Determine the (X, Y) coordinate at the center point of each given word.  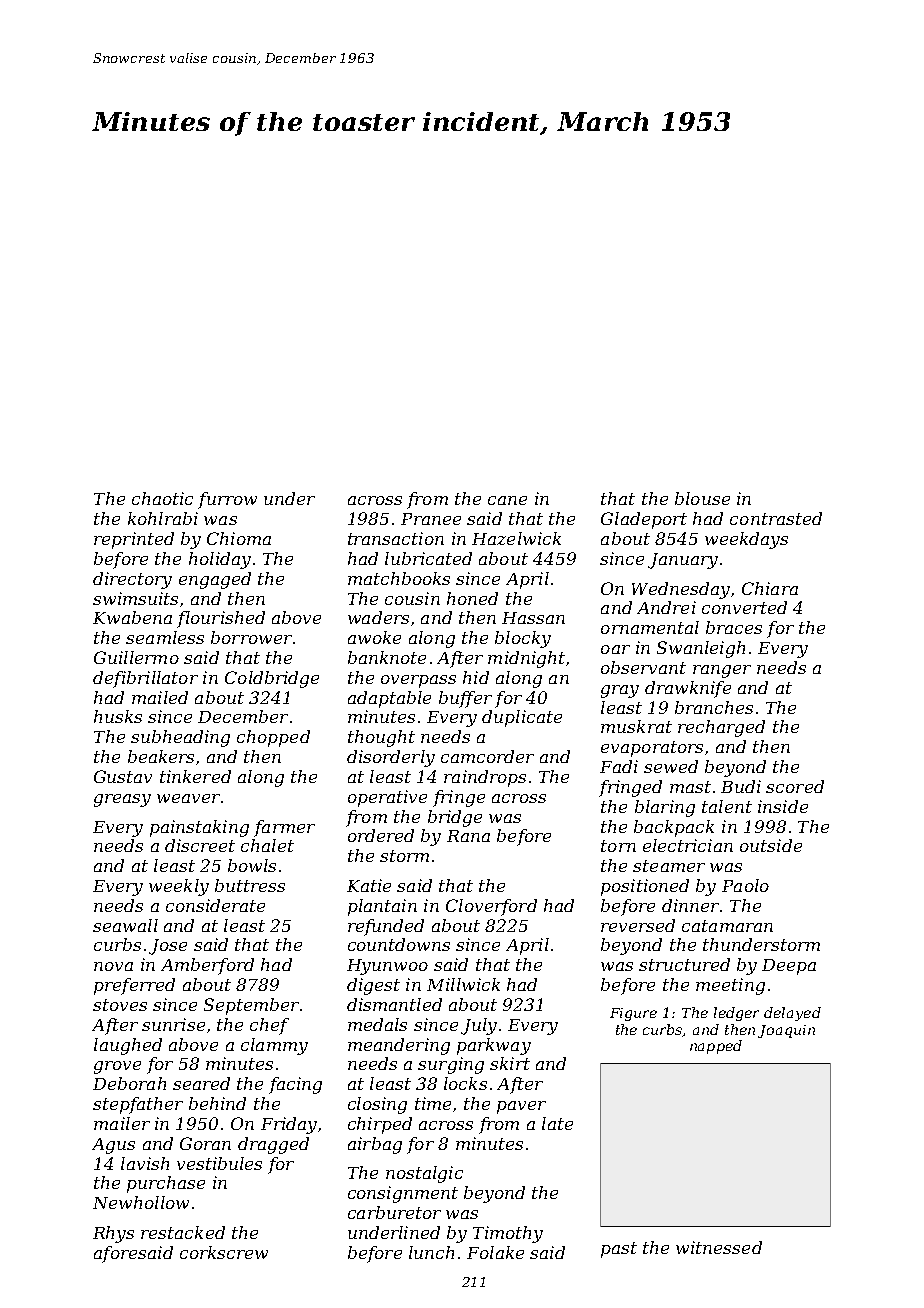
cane (507, 500)
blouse (702, 498)
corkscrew (224, 1252)
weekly (179, 887)
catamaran (727, 926)
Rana (468, 836)
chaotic (162, 498)
